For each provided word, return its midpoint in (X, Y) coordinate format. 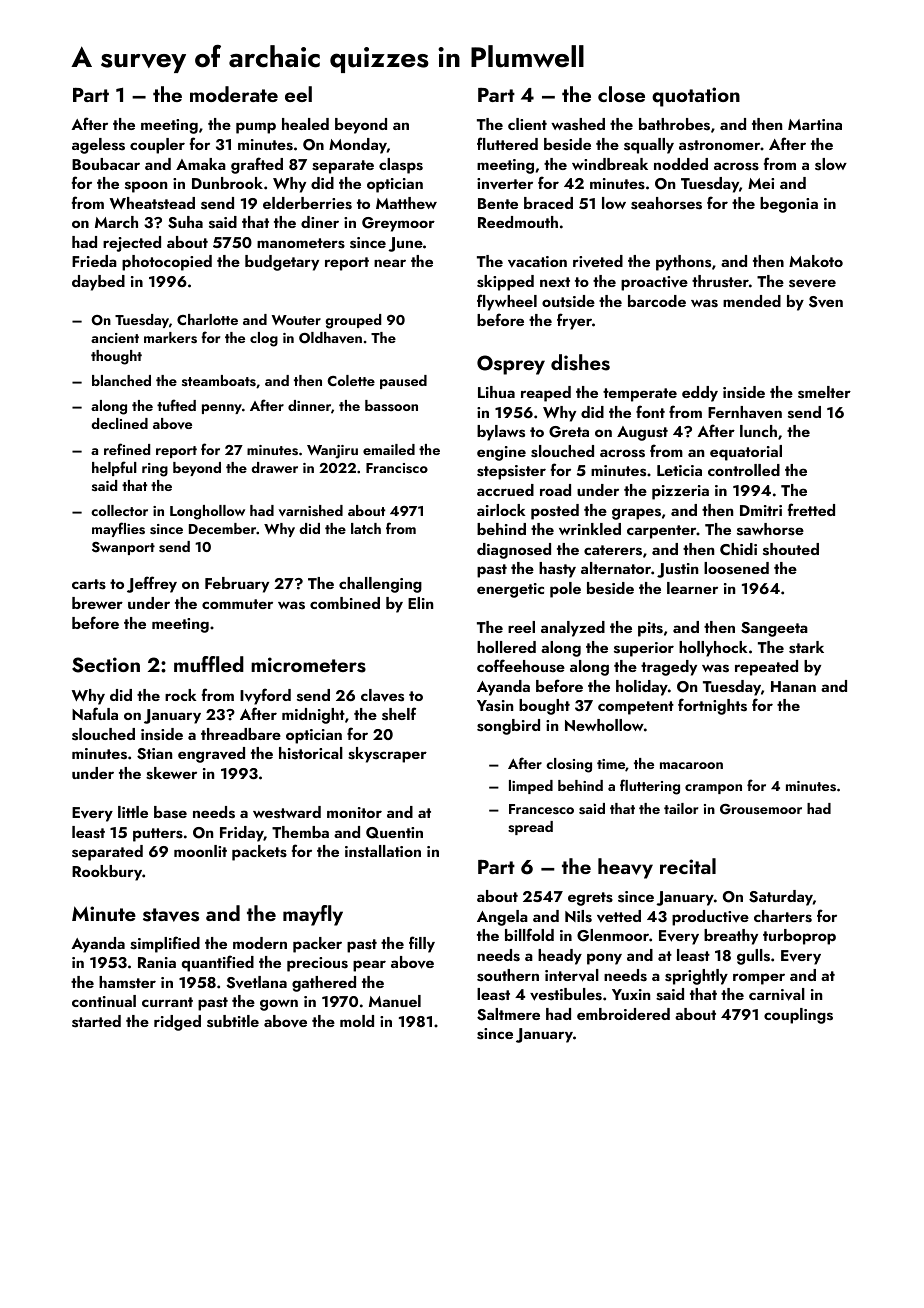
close (621, 94)
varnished (311, 511)
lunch (758, 431)
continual (104, 1001)
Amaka (201, 164)
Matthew (406, 203)
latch (366, 528)
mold (357, 1021)
